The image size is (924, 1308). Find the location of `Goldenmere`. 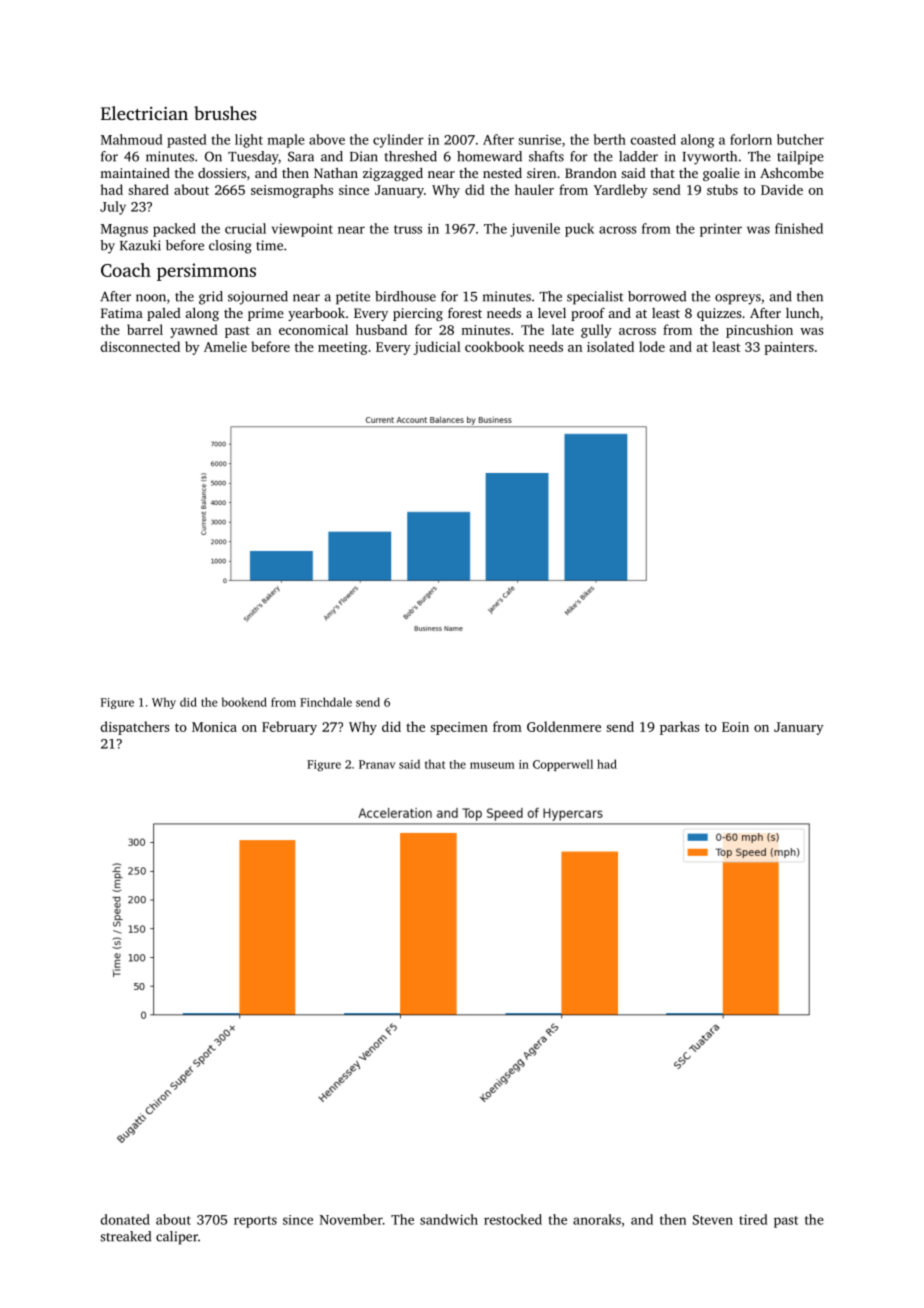

Goldenmere is located at coordinates (564, 726).
